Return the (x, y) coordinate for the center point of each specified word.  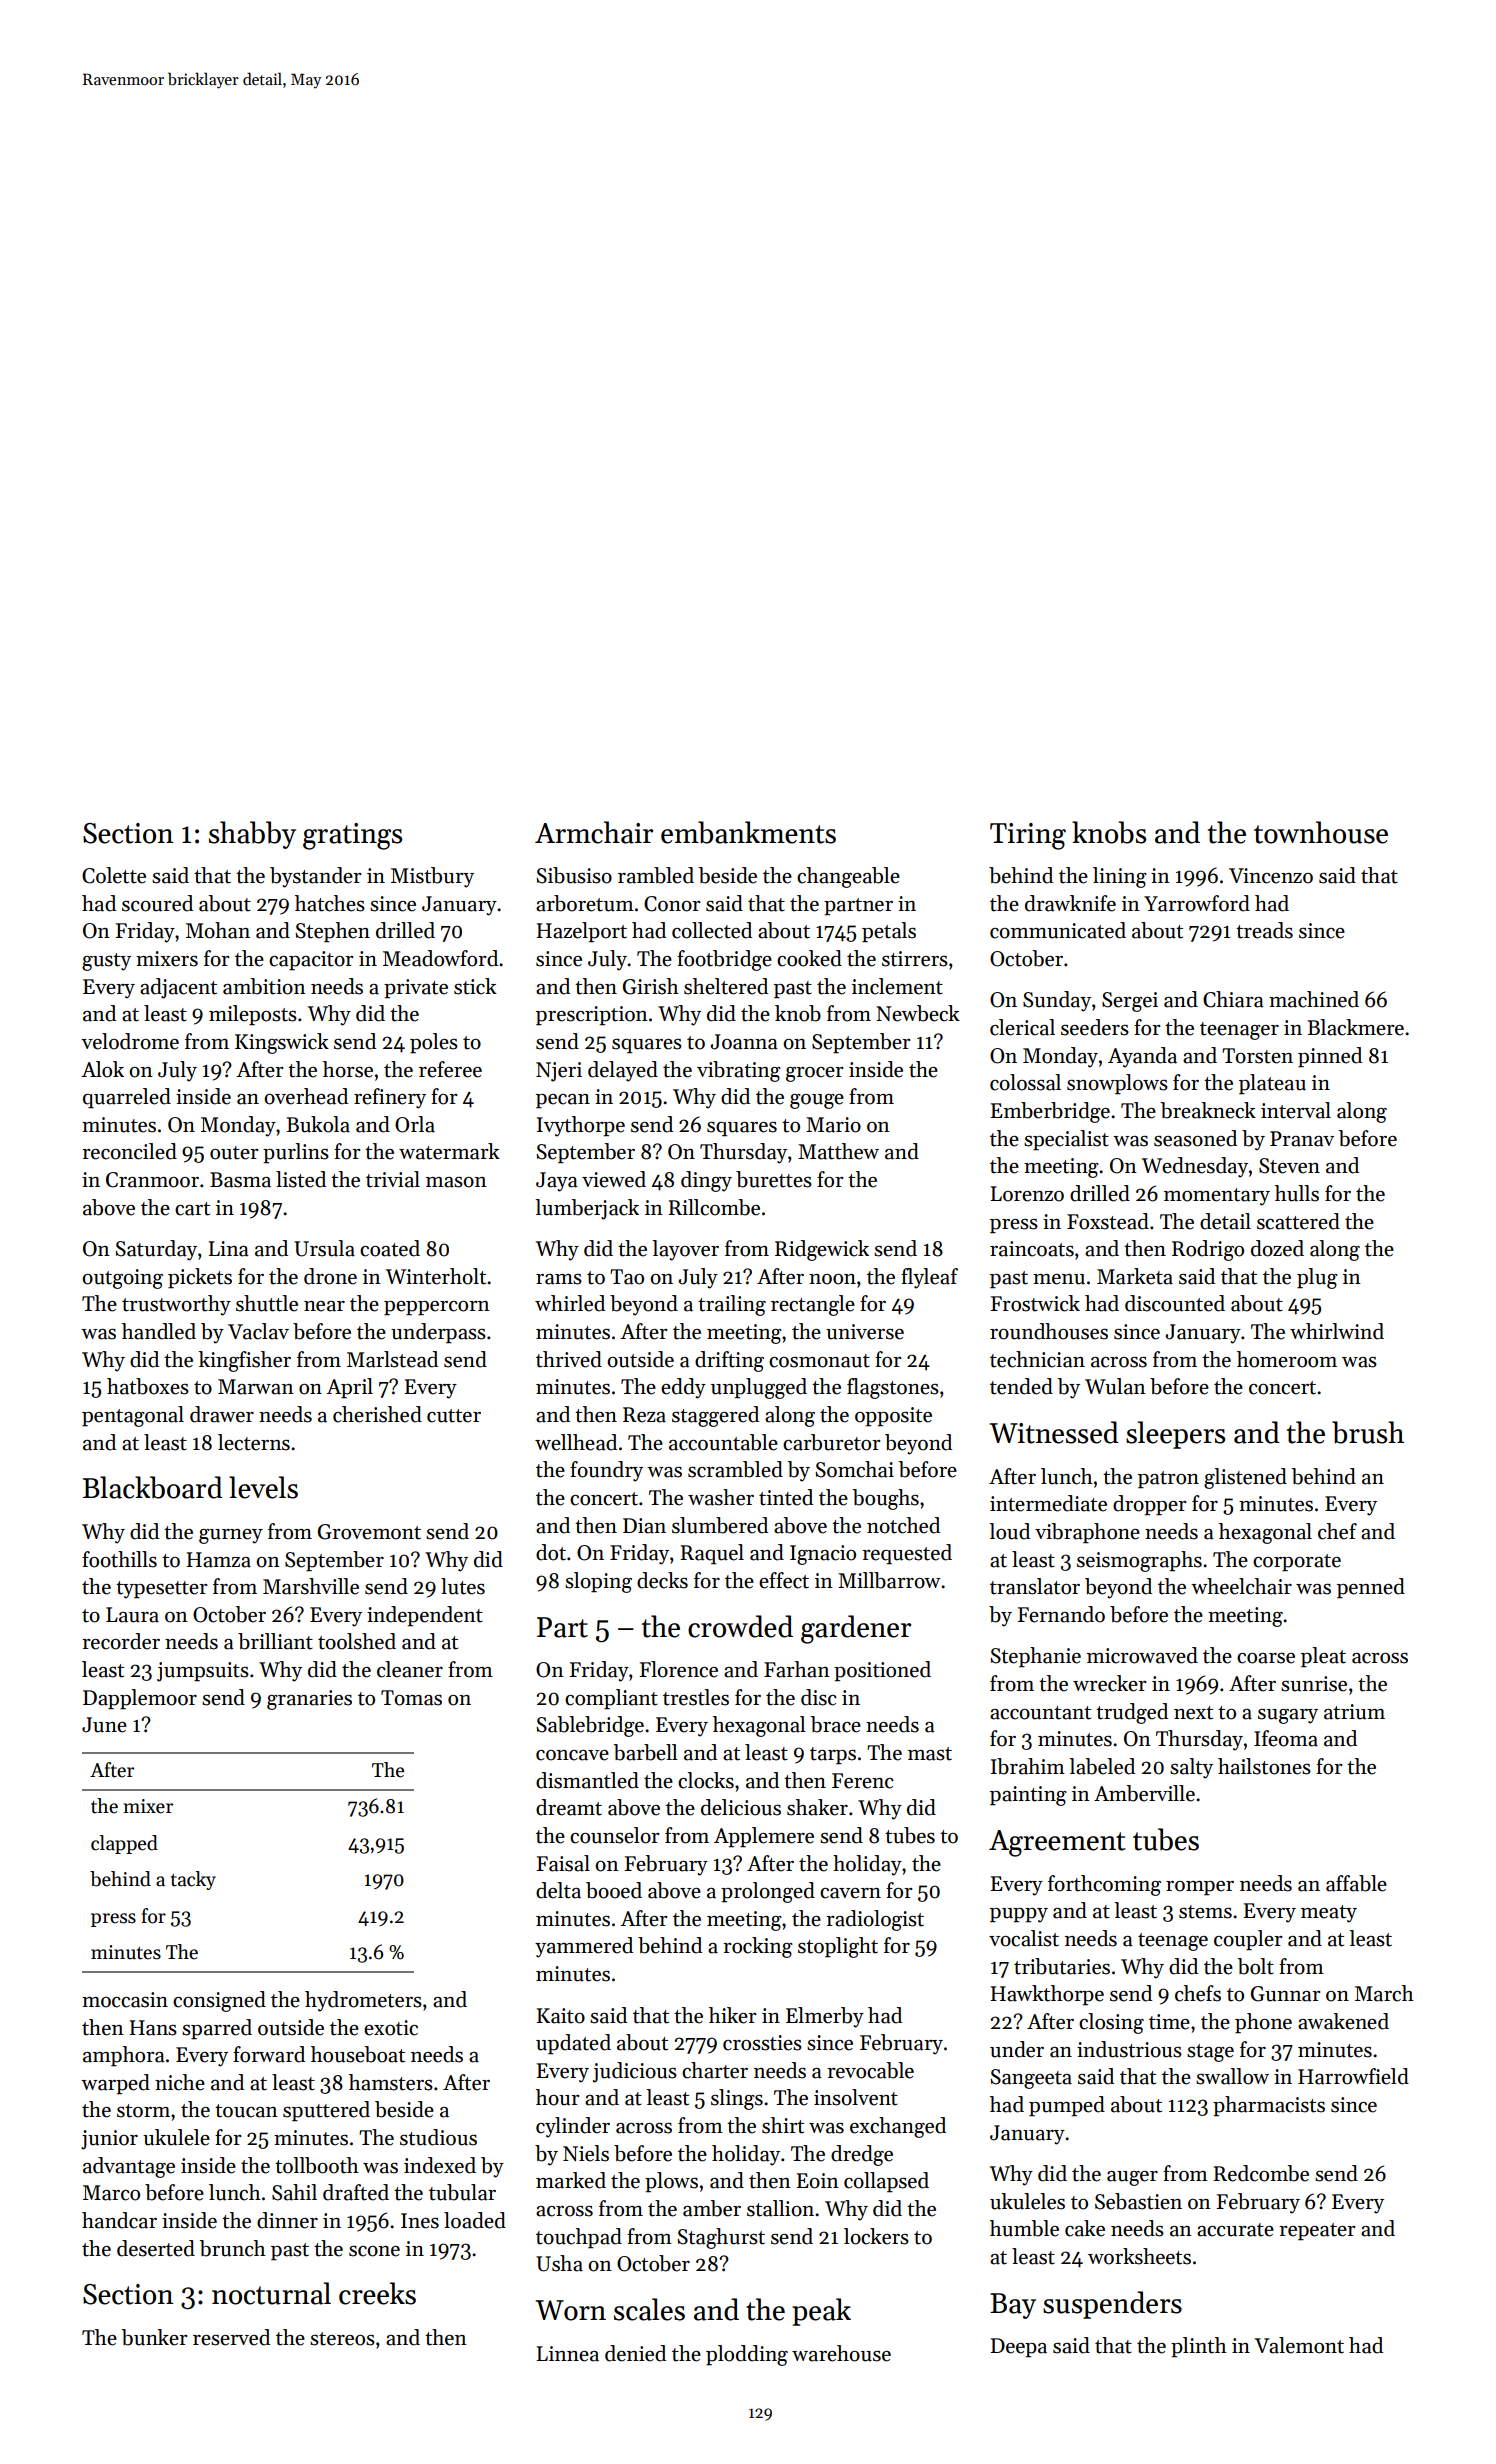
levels (263, 1487)
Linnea (568, 2354)
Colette (114, 875)
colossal (1025, 1082)
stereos (342, 2339)
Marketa (1135, 1276)
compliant (611, 1699)
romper (1200, 1888)
